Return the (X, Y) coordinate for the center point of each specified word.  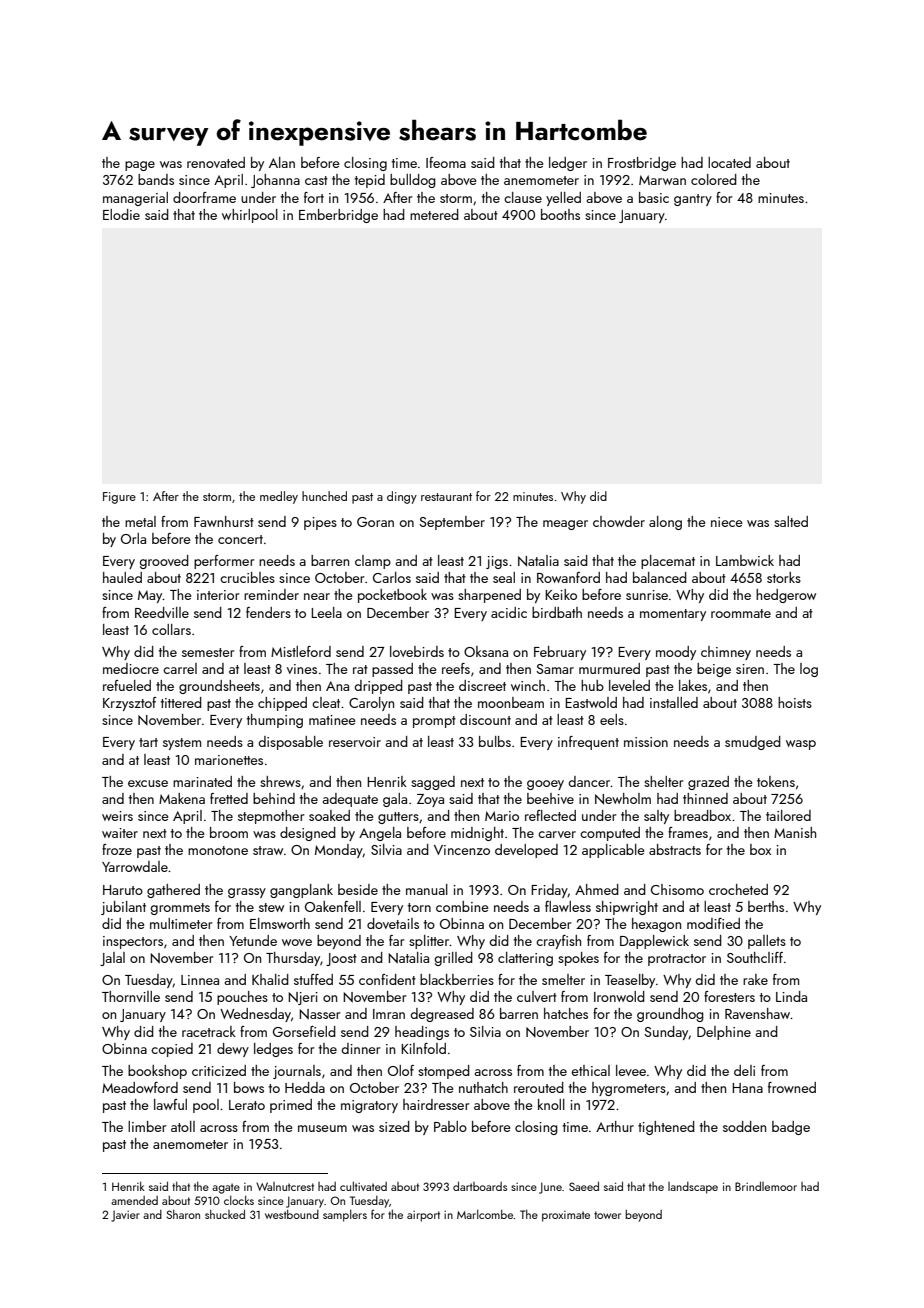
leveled (629, 685)
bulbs (495, 741)
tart (148, 742)
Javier (125, 1216)
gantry (693, 200)
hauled (122, 577)
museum (322, 1128)
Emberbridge (338, 216)
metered (434, 214)
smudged (753, 743)
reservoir (355, 742)
